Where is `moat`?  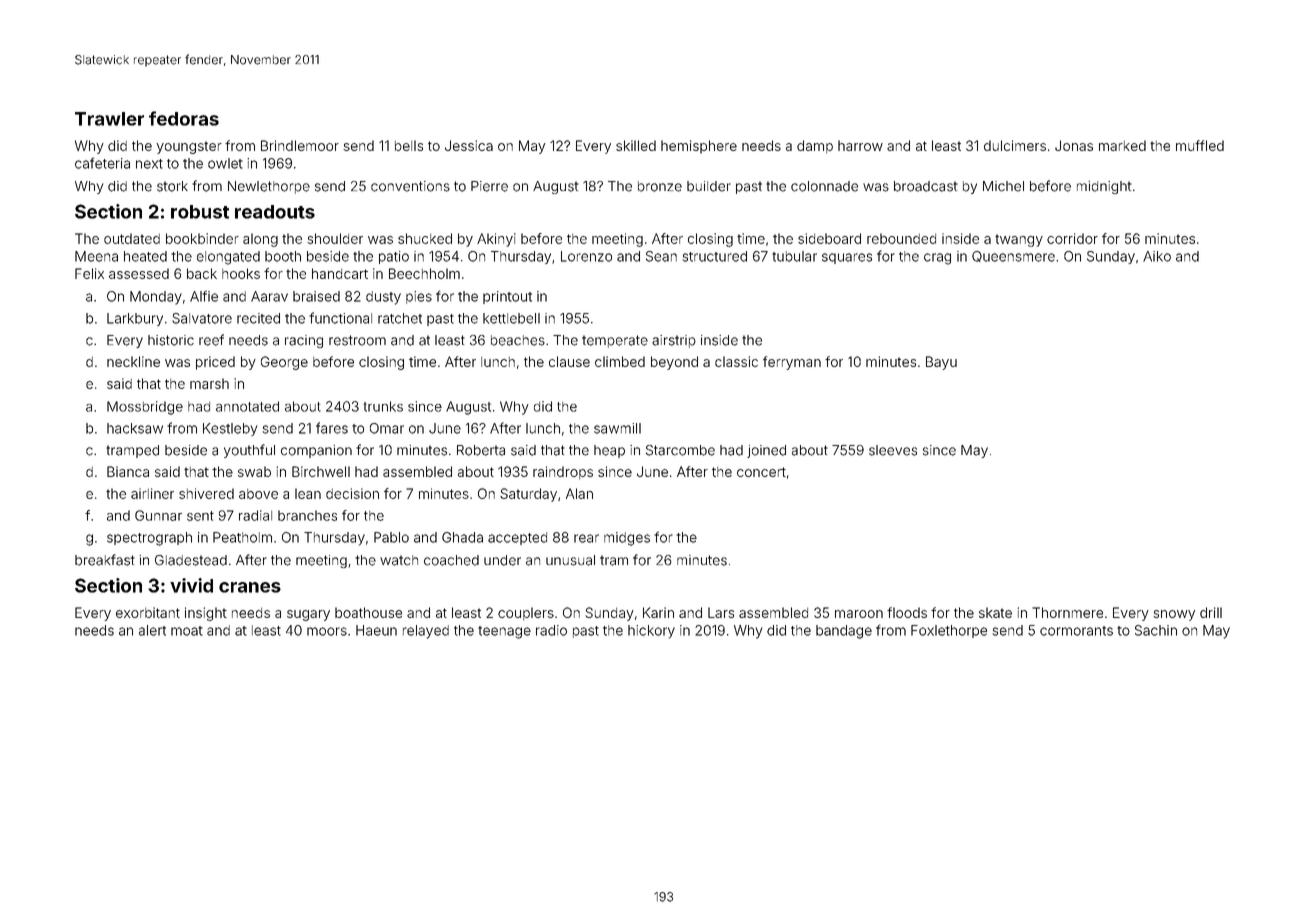
moat is located at coordinates (187, 631).
